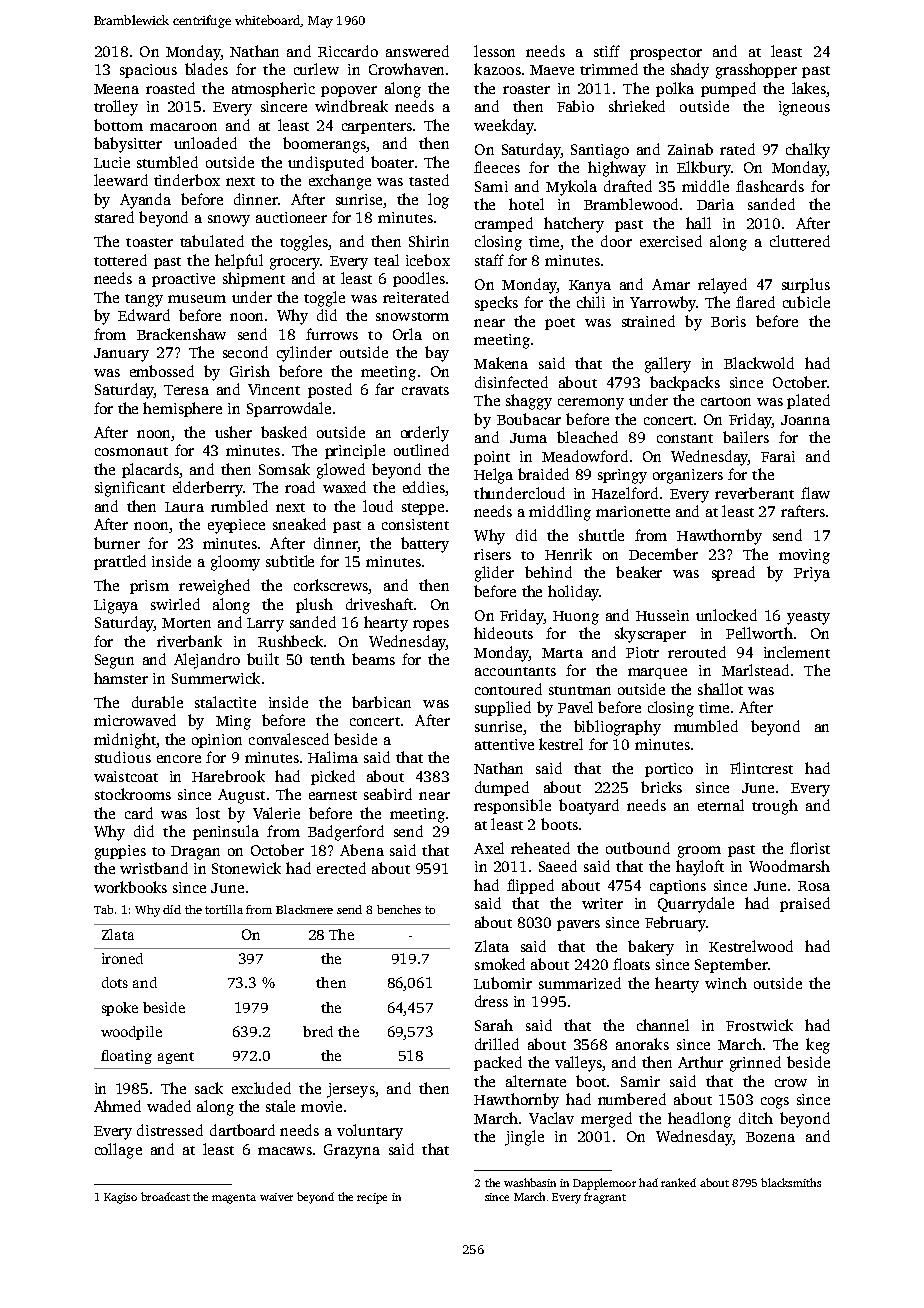  I want to click on Kagiso, so click(120, 1198).
